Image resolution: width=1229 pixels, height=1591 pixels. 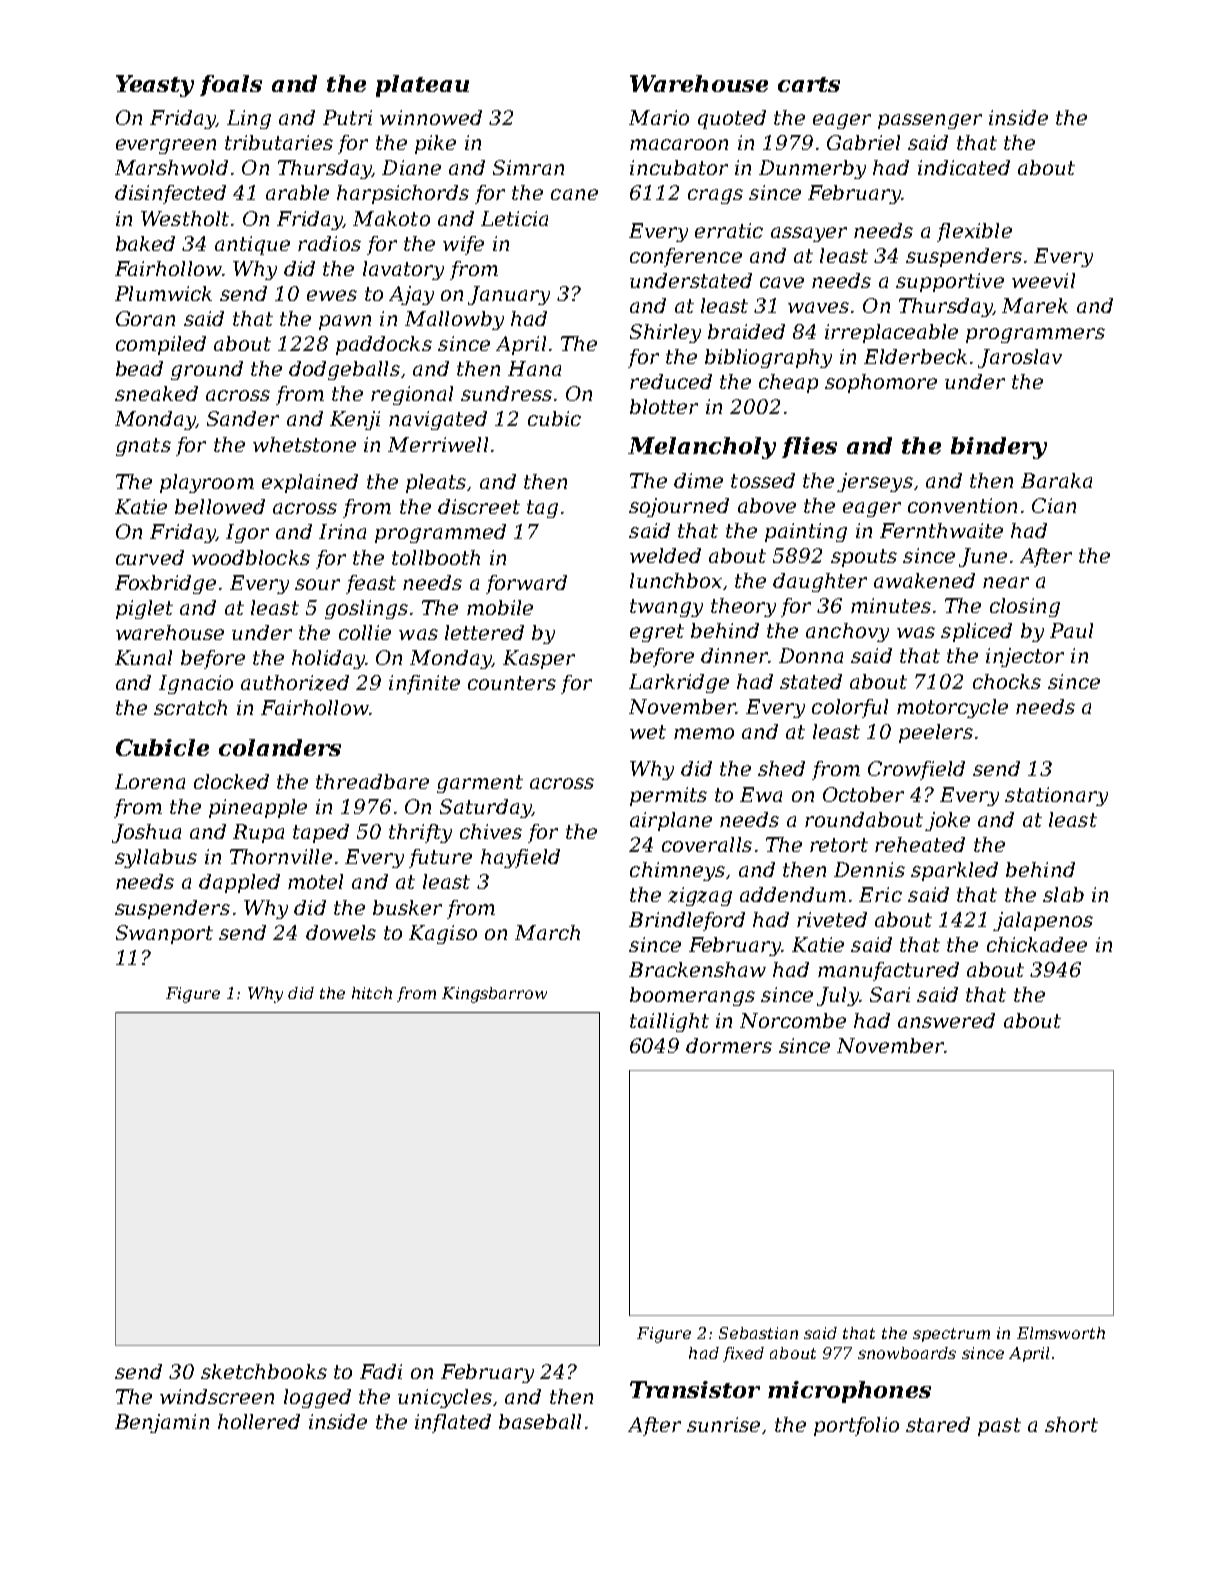 What do you see at coordinates (695, 1389) in the screenshot?
I see `Transistor` at bounding box center [695, 1389].
